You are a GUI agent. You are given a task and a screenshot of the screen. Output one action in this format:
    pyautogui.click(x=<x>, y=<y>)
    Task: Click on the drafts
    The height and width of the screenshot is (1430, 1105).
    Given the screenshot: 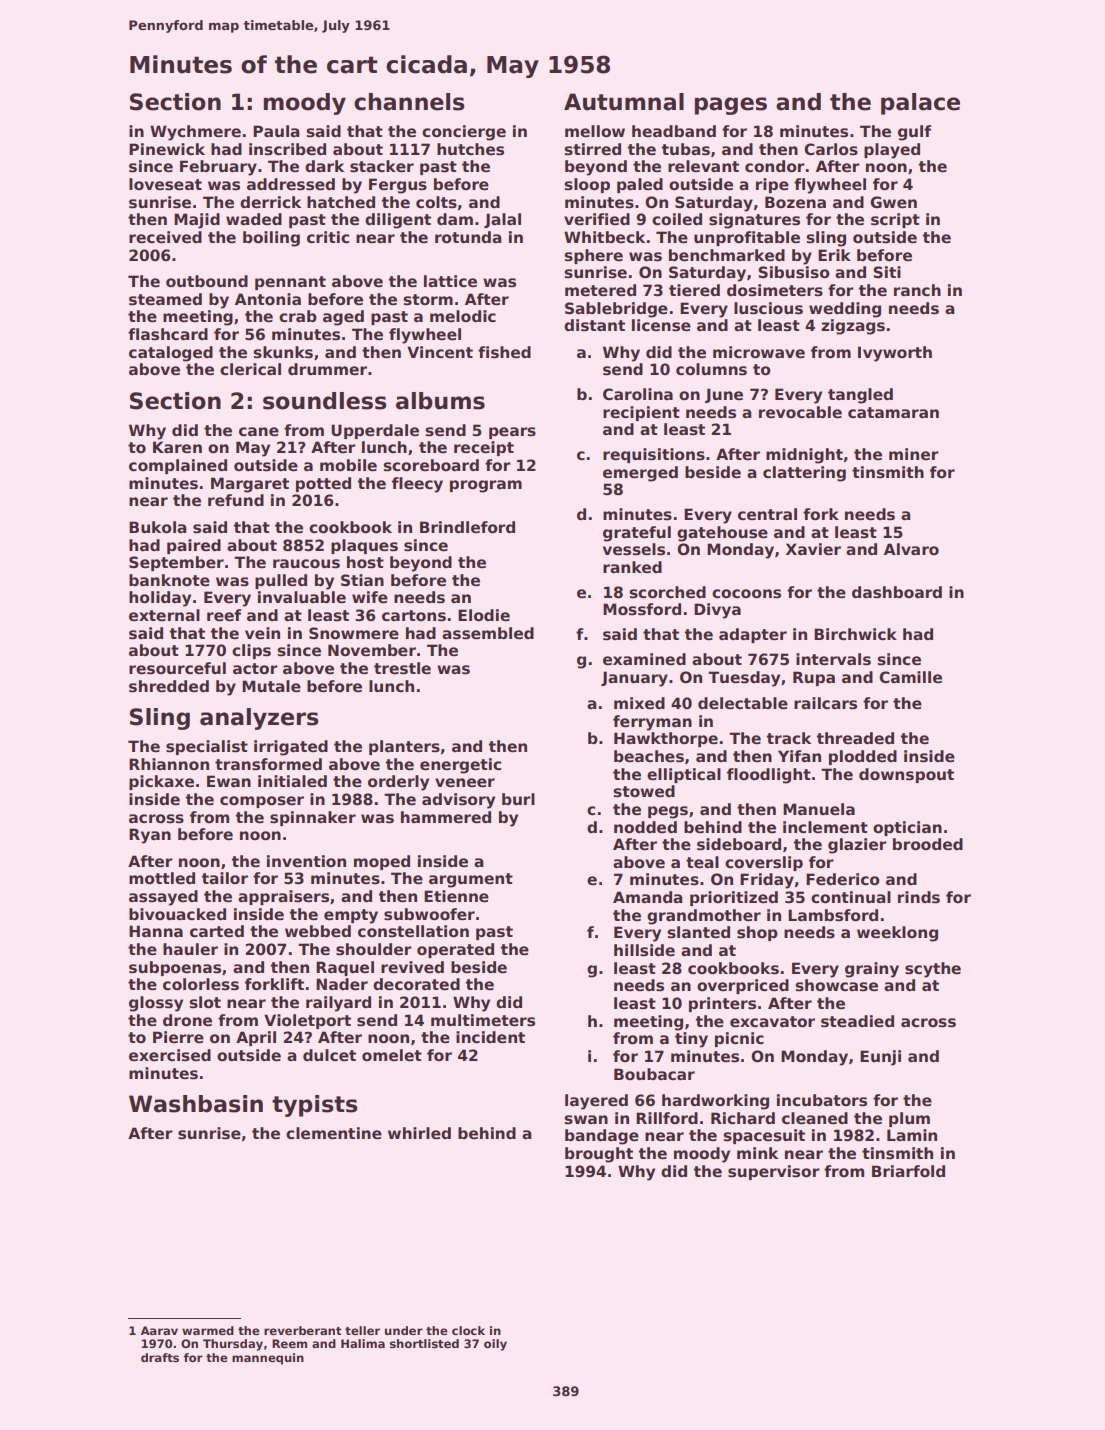 What is the action you would take?
    pyautogui.click(x=160, y=1357)
